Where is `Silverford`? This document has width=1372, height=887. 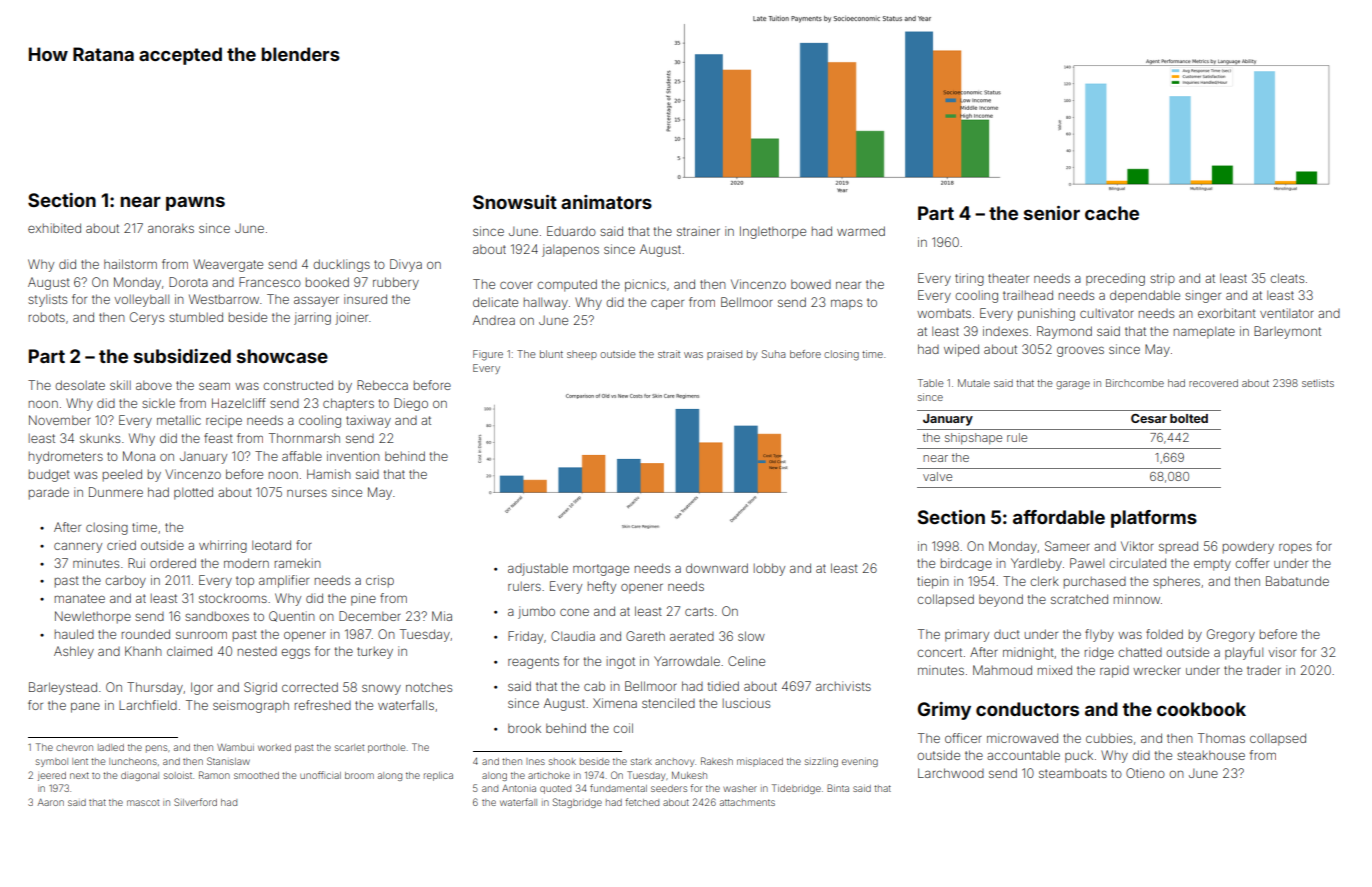 Silverford is located at coordinates (195, 802).
